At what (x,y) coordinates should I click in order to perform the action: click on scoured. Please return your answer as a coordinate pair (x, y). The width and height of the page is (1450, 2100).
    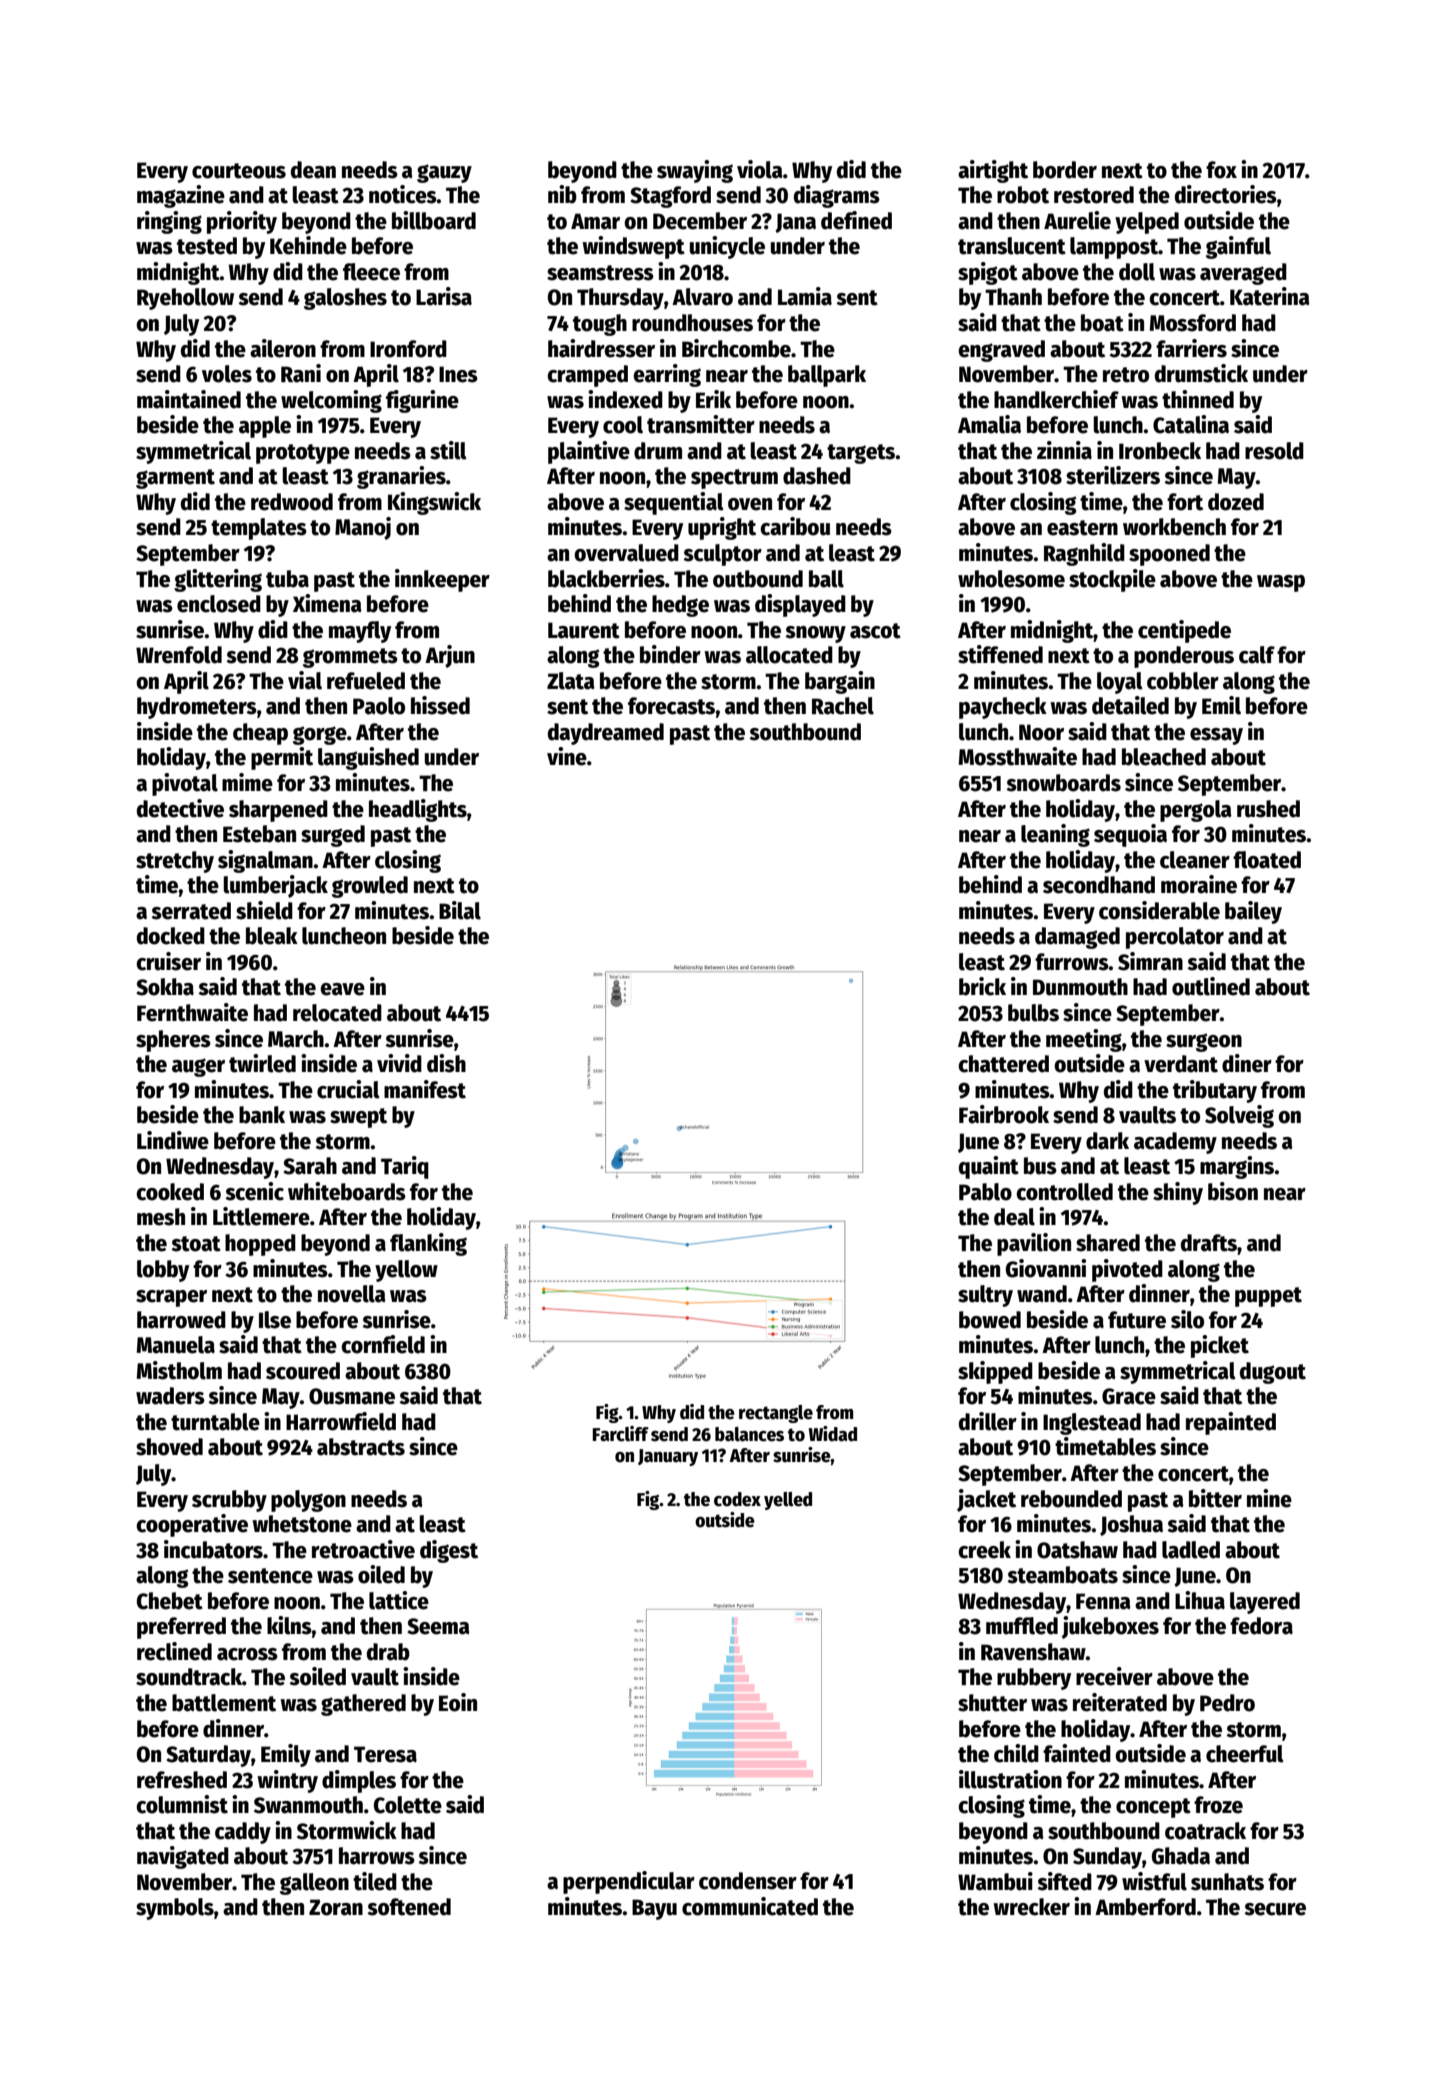
    Looking at the image, I should click on (303, 1371).
